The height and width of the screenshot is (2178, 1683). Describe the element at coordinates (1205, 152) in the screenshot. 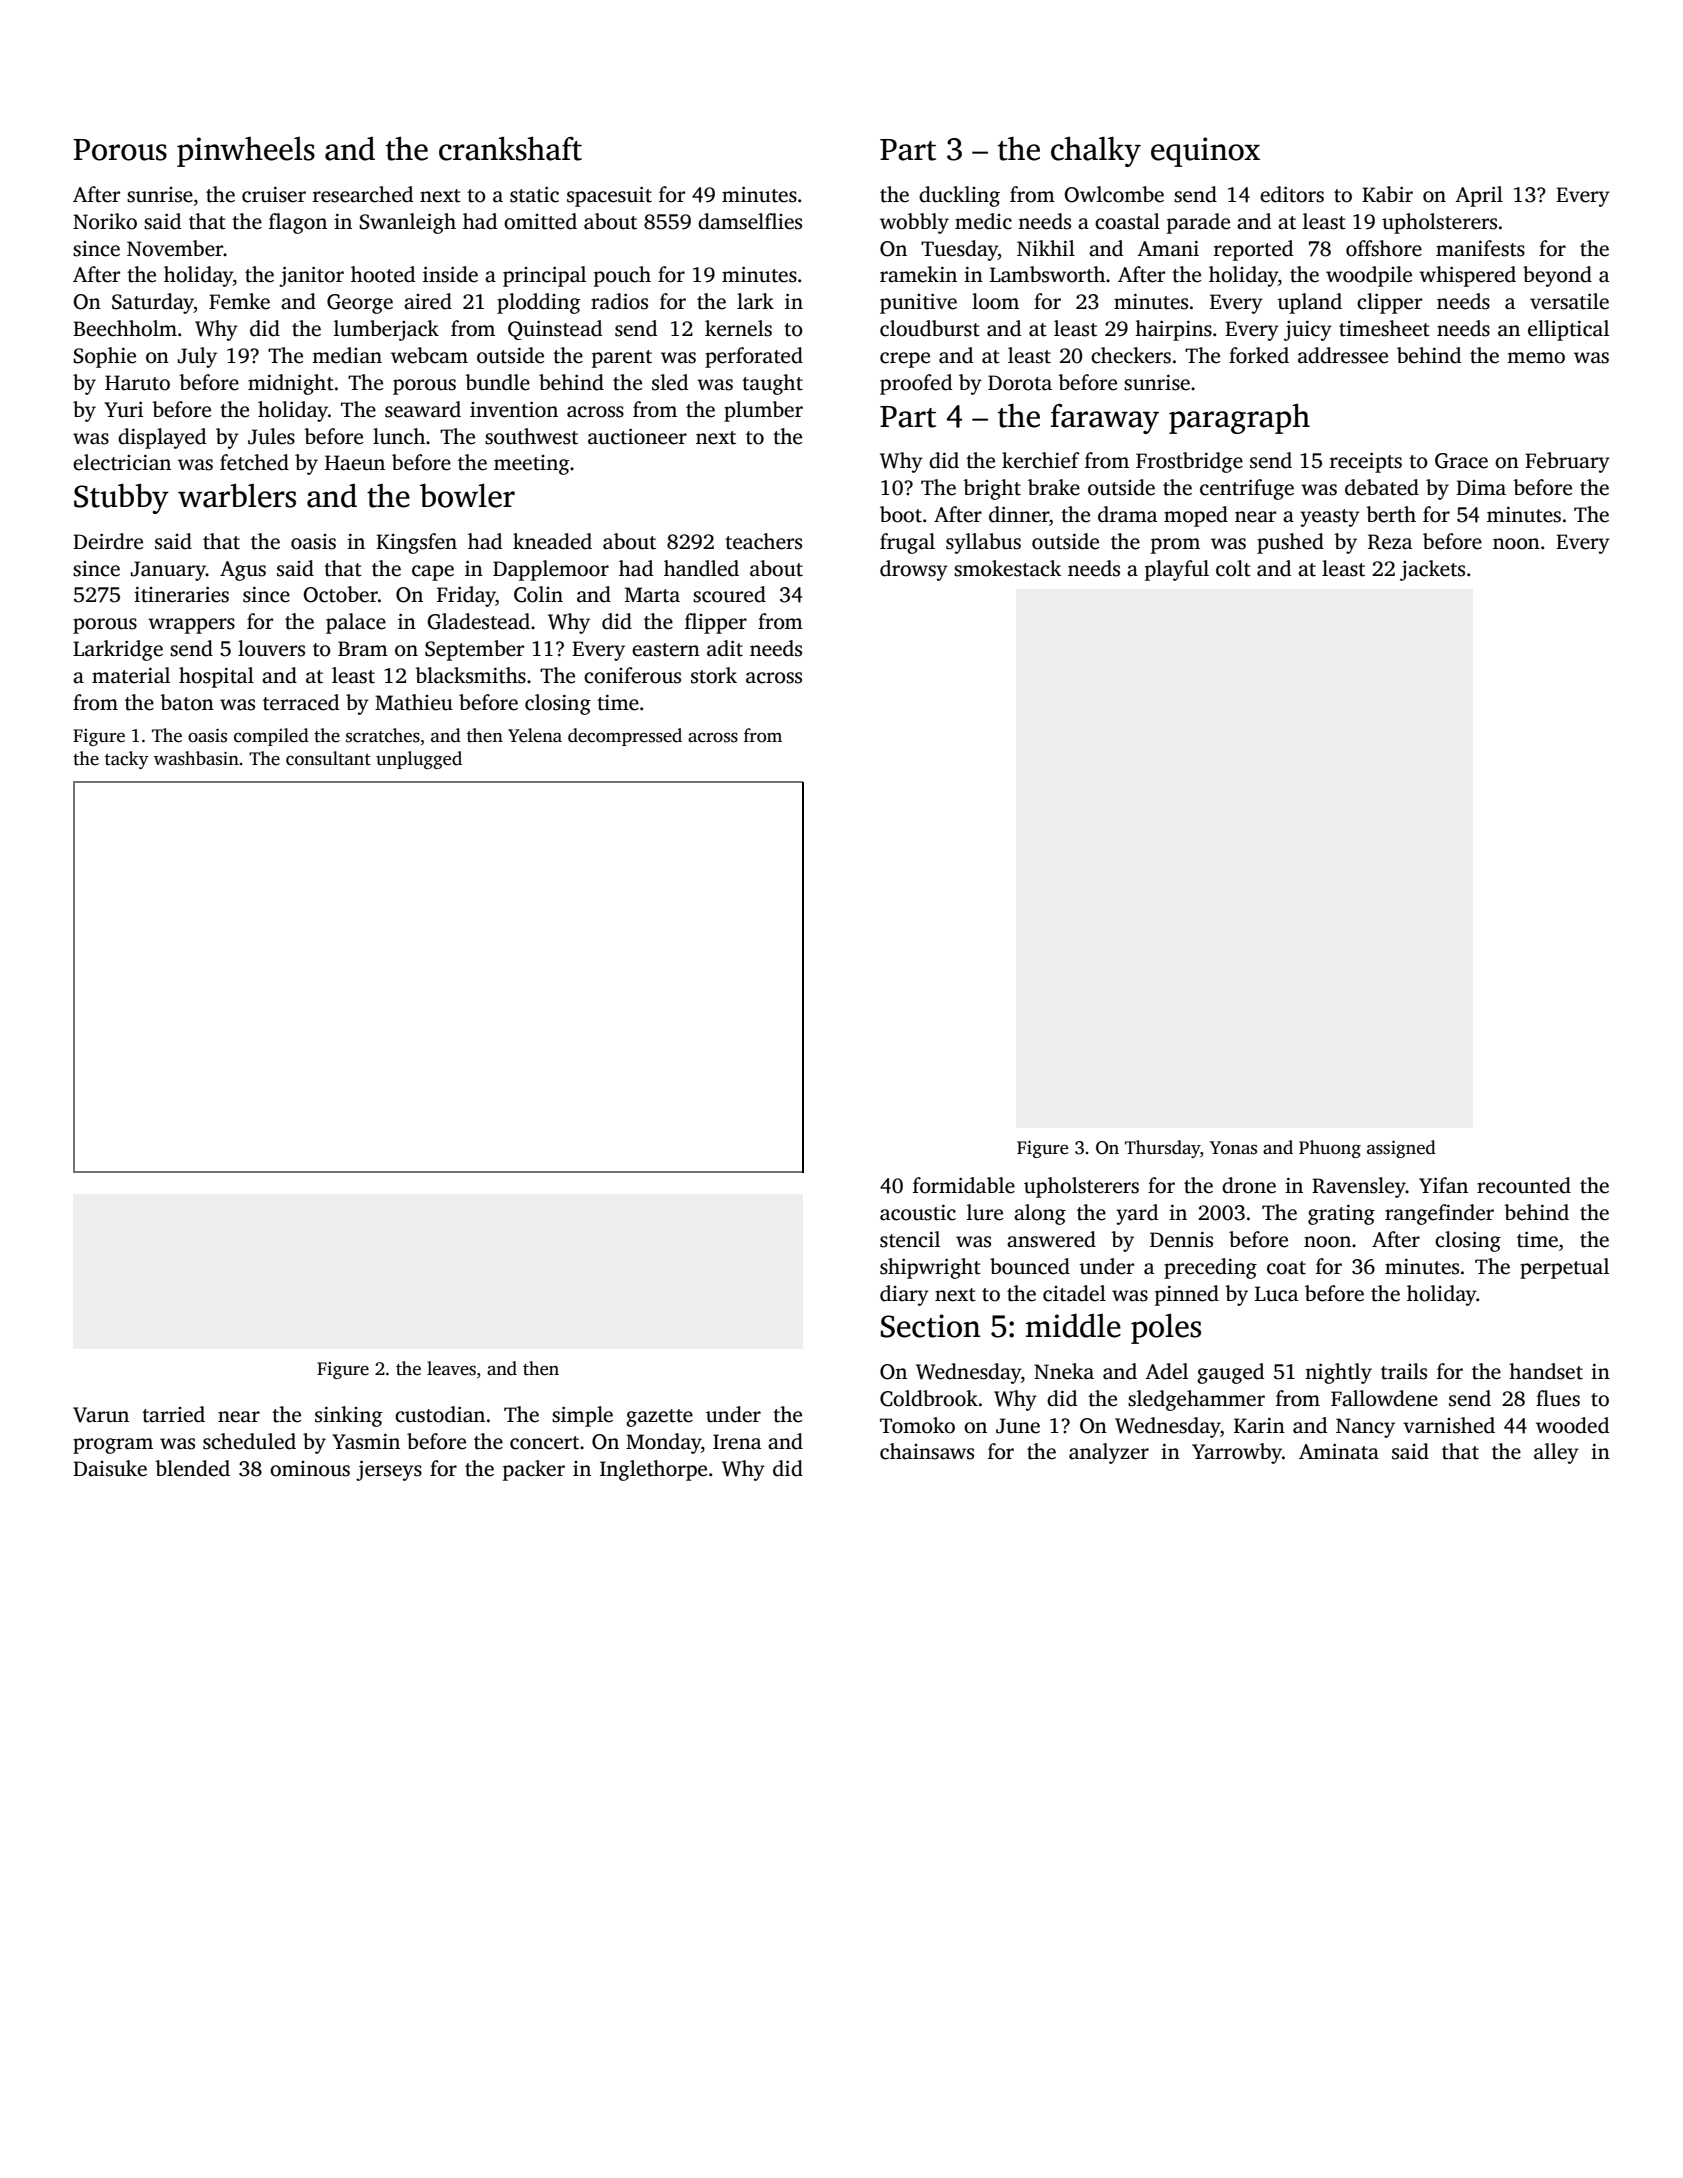

I see `equinox` at that location.
